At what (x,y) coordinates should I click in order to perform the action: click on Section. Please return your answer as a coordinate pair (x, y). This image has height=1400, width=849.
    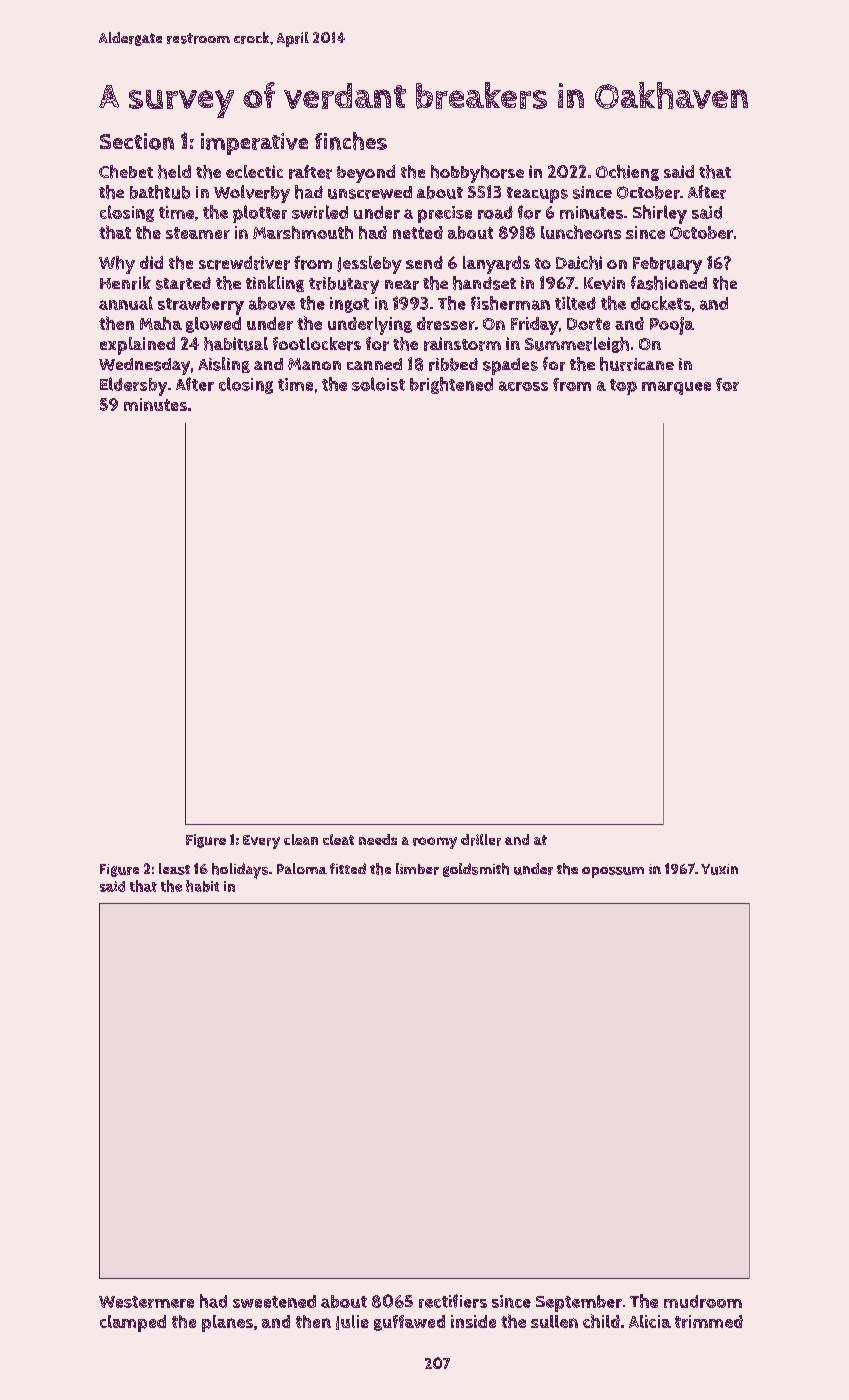
    Looking at the image, I should click on (137, 141).
